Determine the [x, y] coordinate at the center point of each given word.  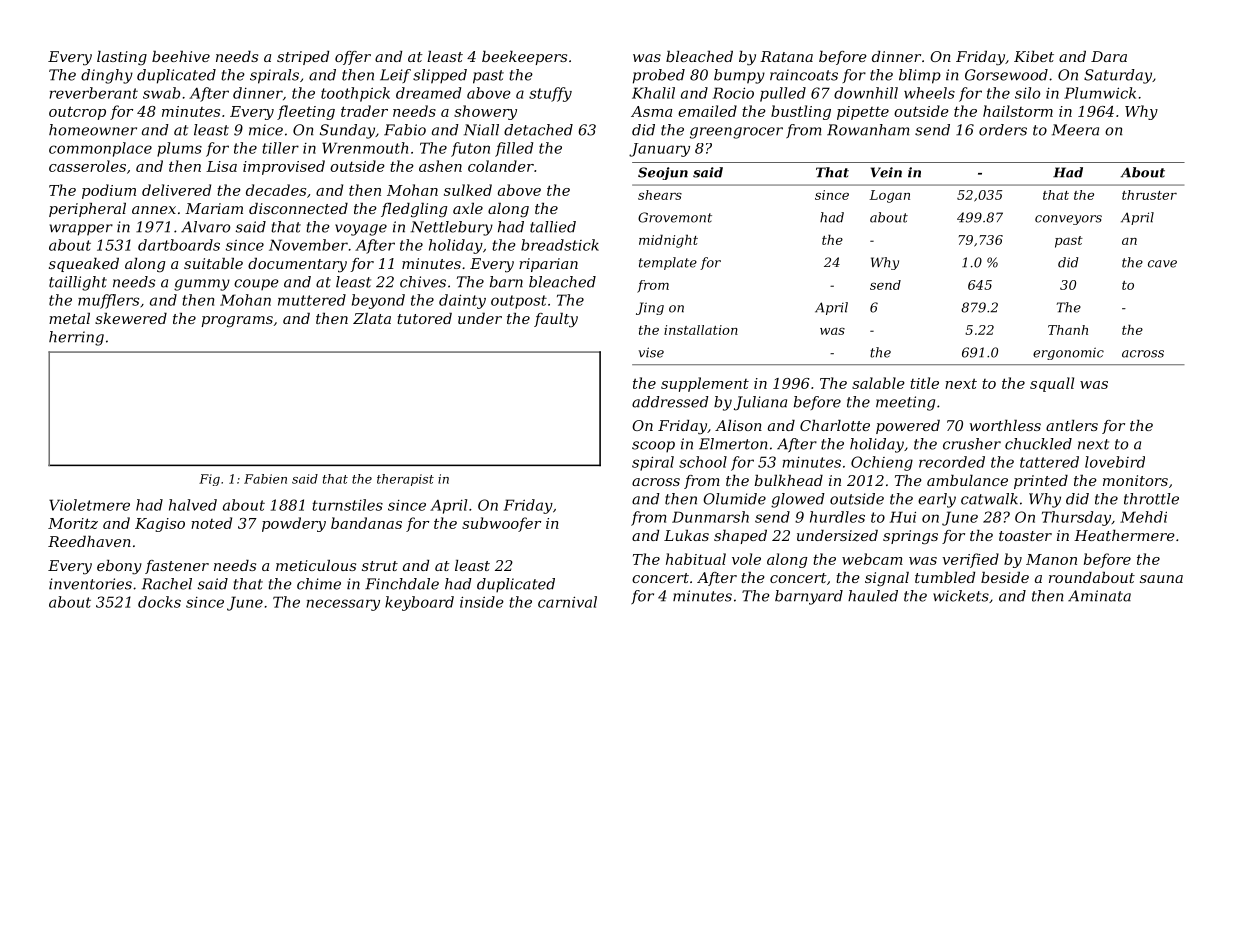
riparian [548, 265]
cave [1162, 264]
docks [159, 602]
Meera [1075, 130]
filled [514, 149]
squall [1052, 384]
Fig [209, 480]
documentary [297, 265]
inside [482, 602]
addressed [670, 402]
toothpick [355, 94]
